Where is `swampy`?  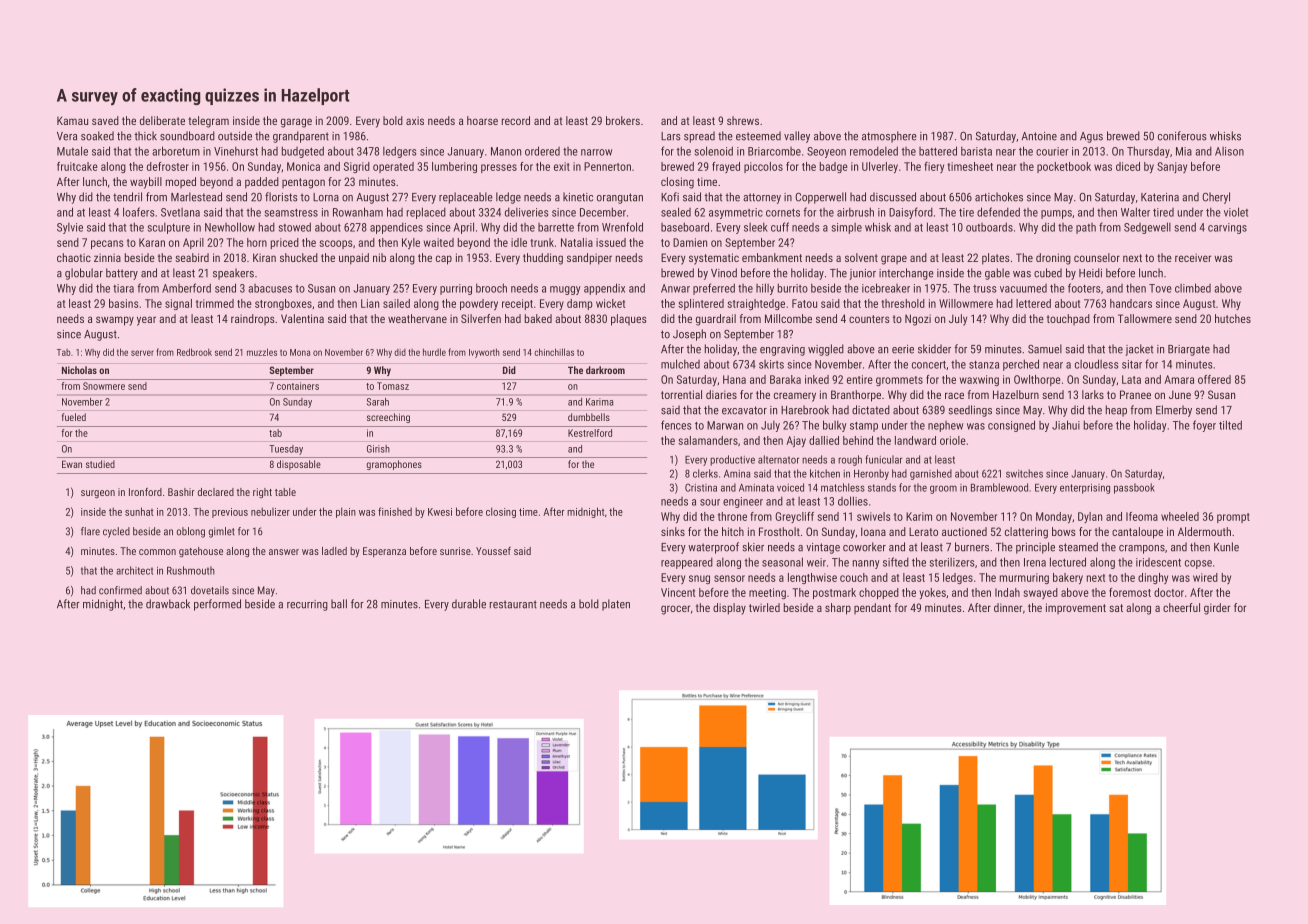 swampy is located at coordinates (115, 321).
